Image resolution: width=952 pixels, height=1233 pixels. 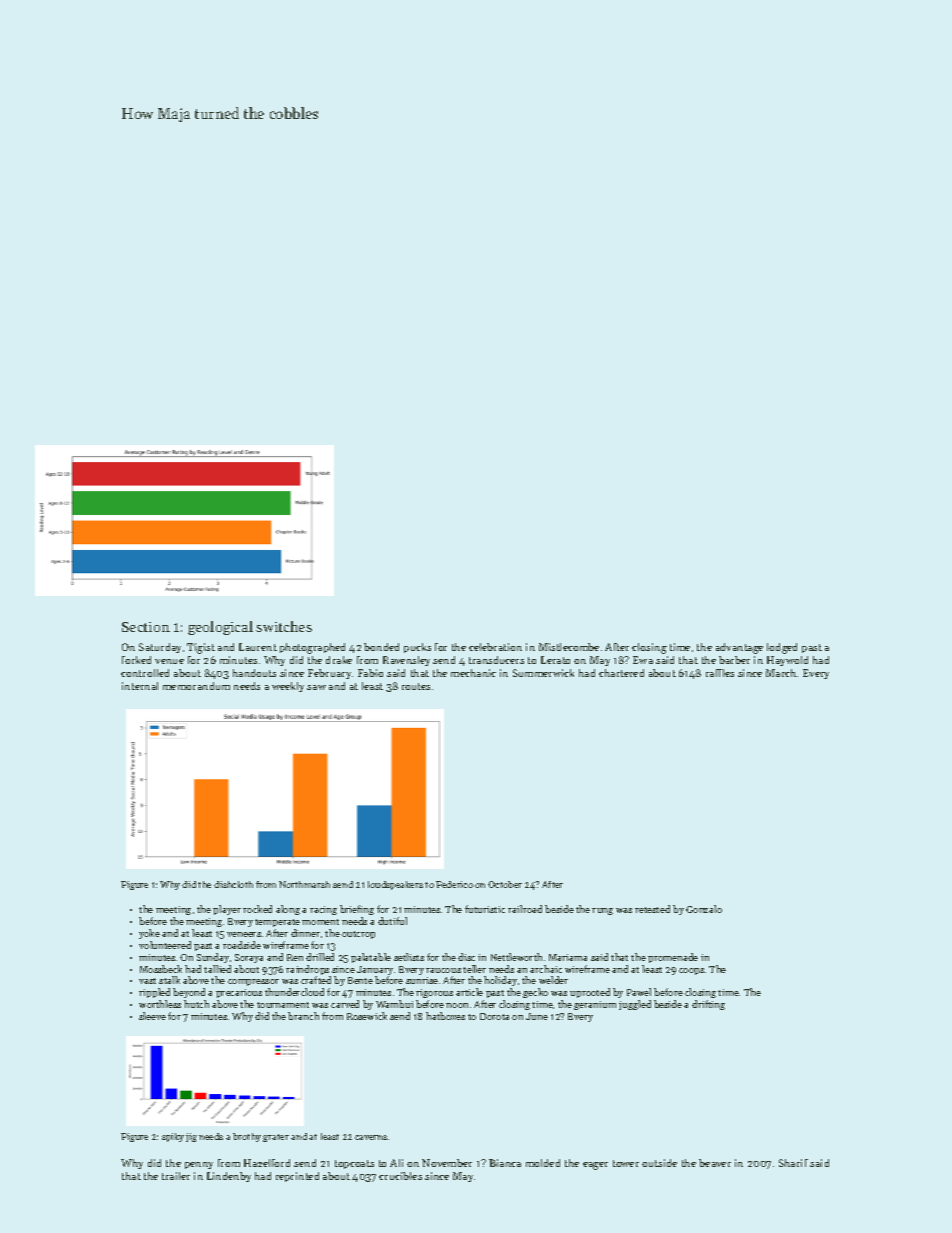 What do you see at coordinates (708, 1005) in the document?
I see `drifting` at bounding box center [708, 1005].
